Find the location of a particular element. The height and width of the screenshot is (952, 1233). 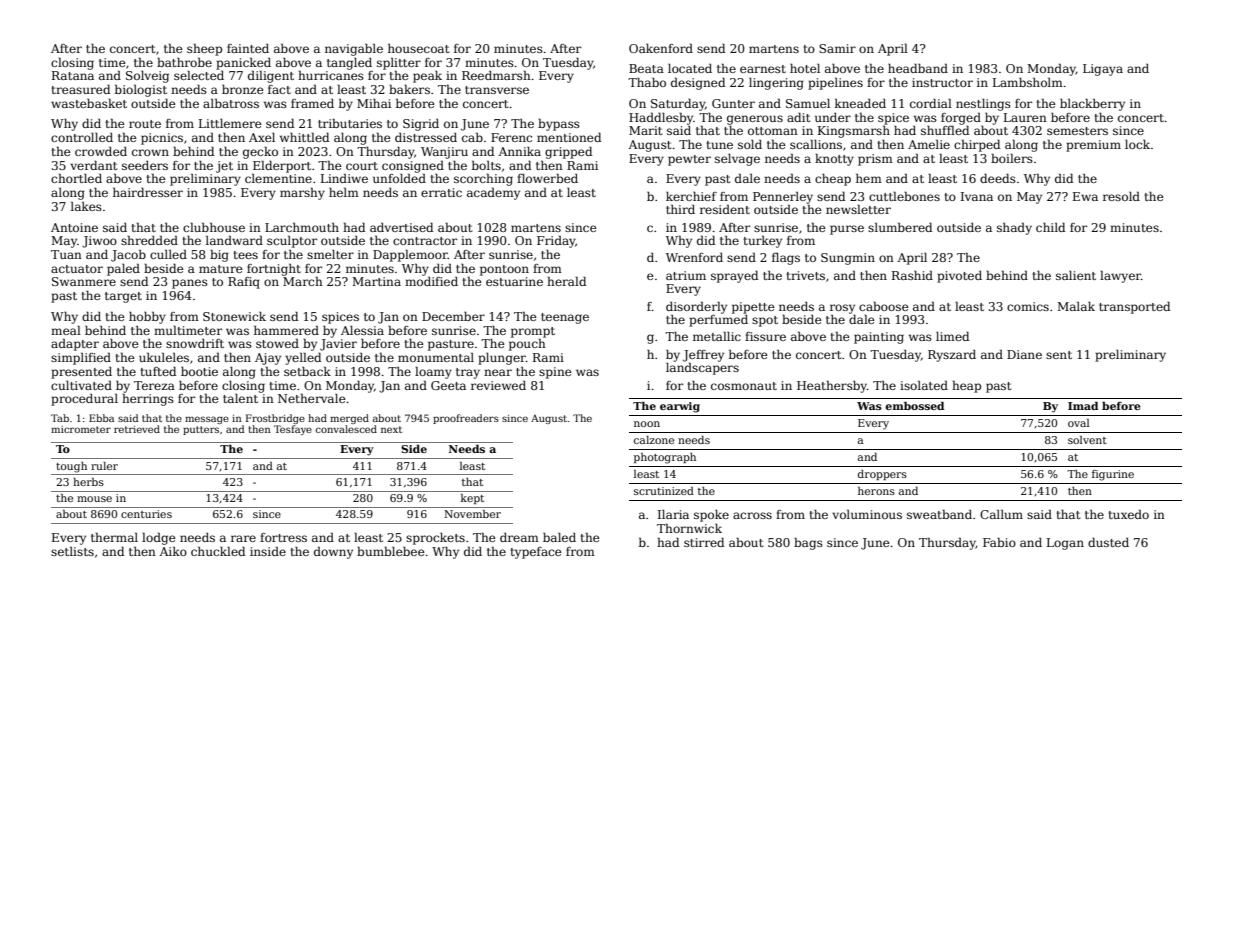

sweatband is located at coordinates (939, 514).
